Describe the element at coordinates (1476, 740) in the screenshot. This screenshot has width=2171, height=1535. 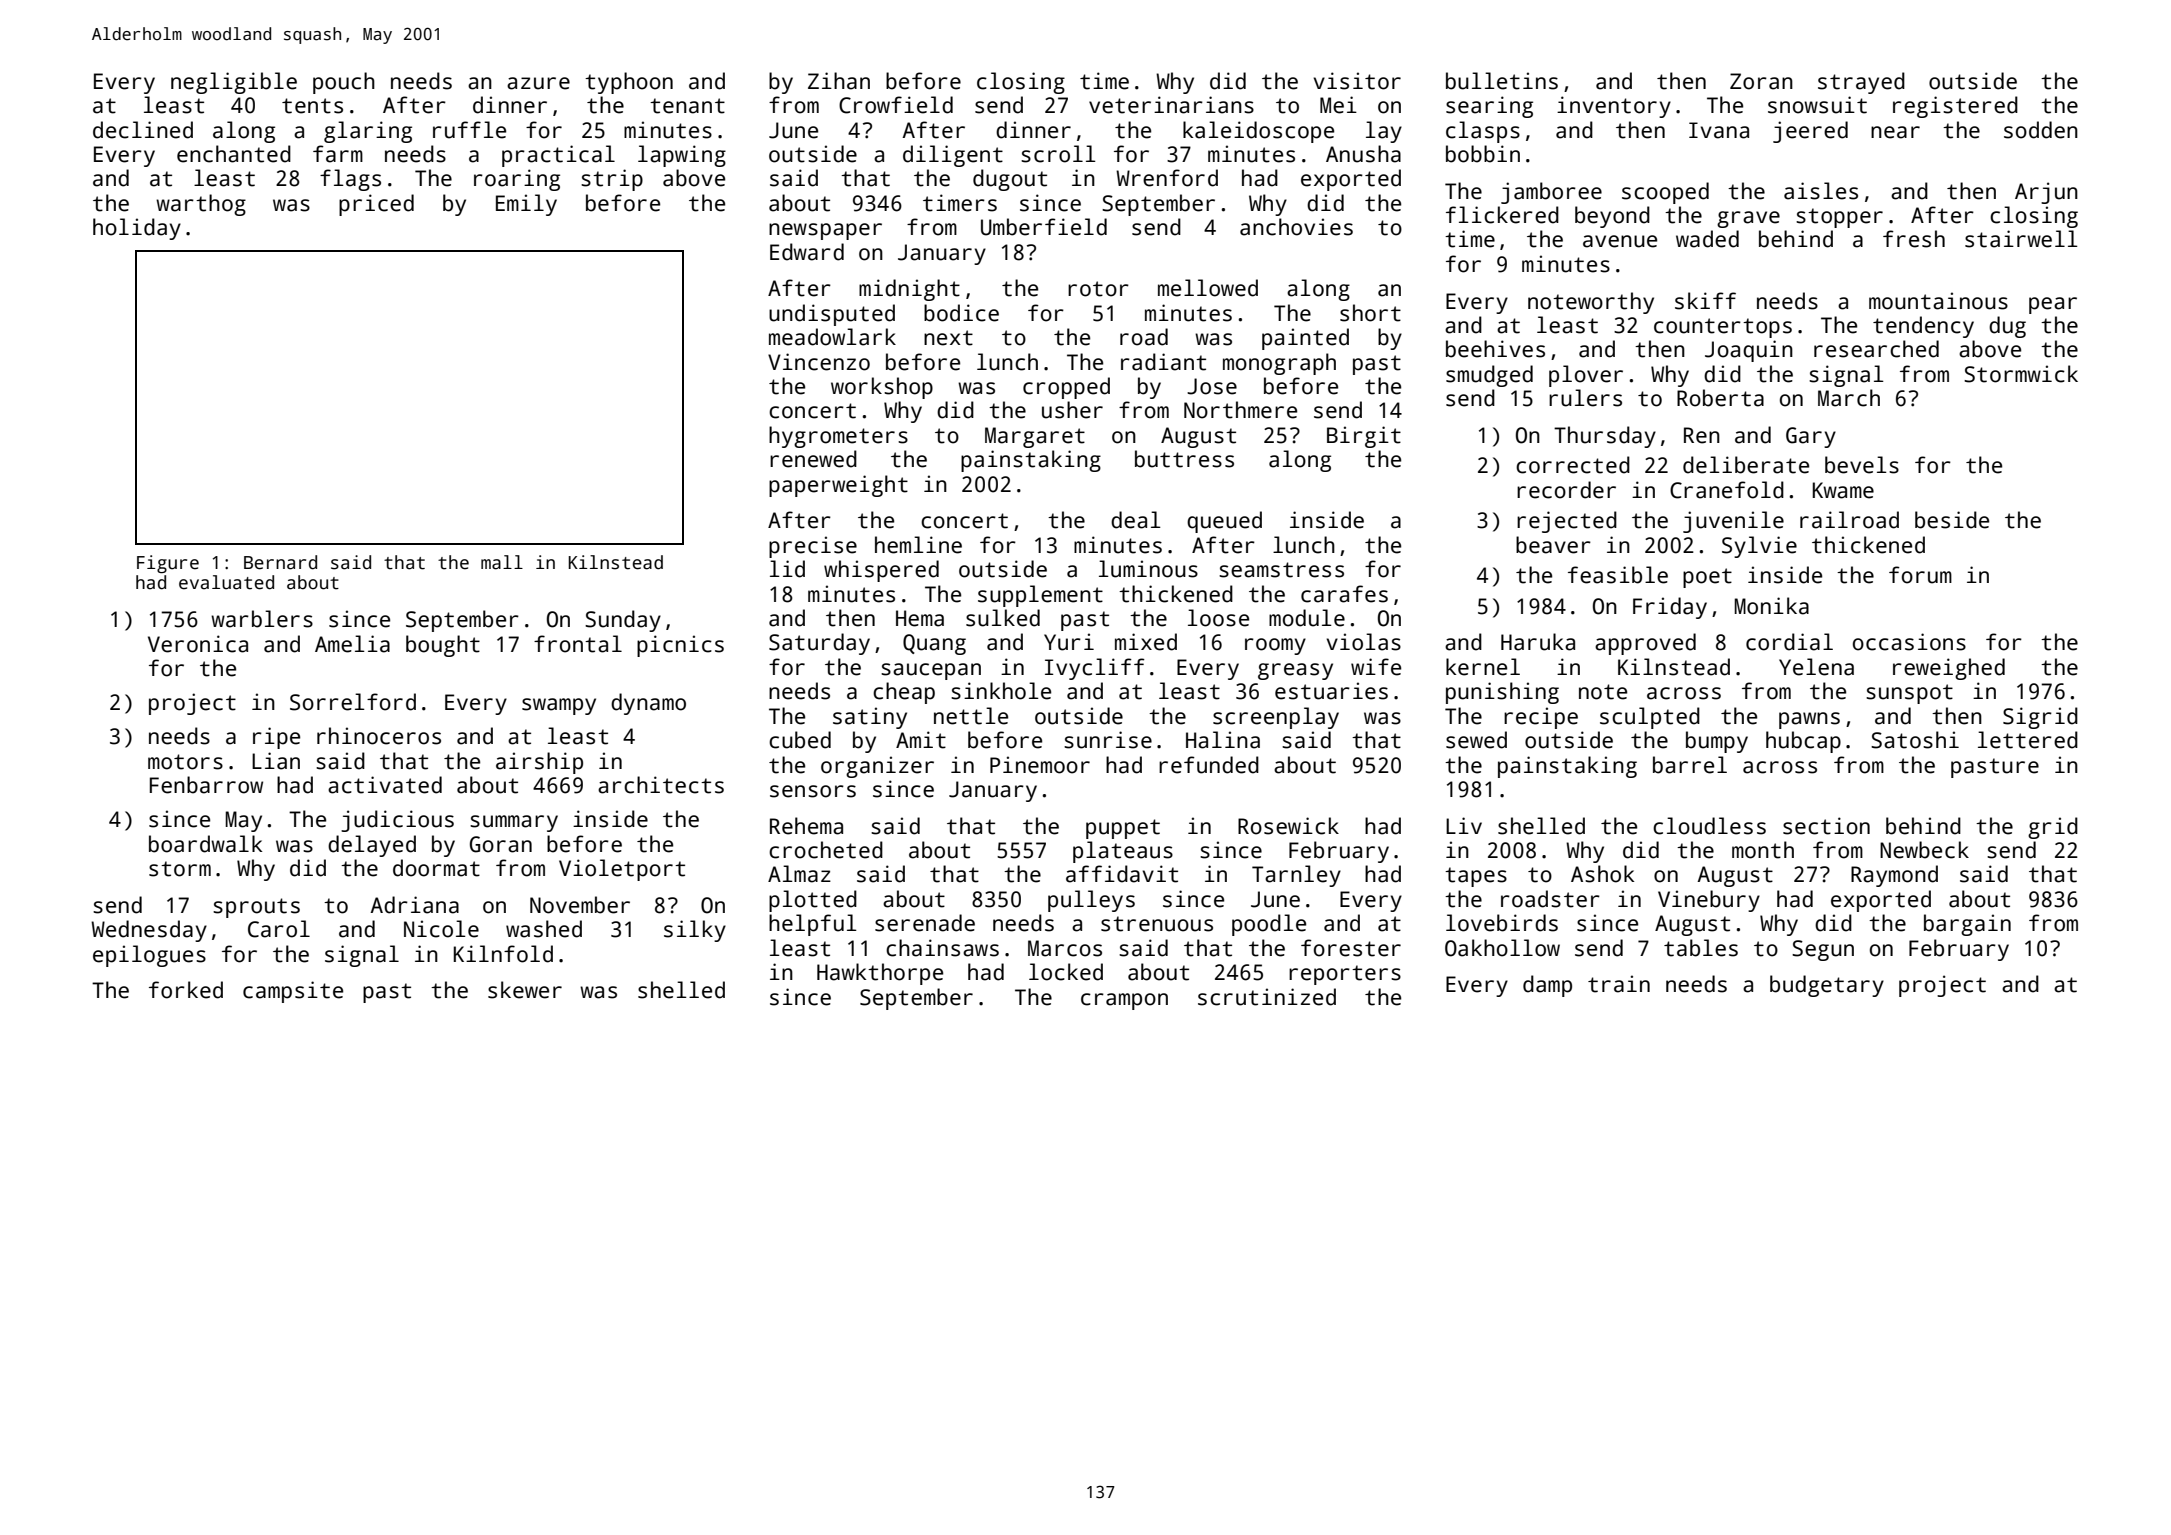
I see `sewed` at that location.
